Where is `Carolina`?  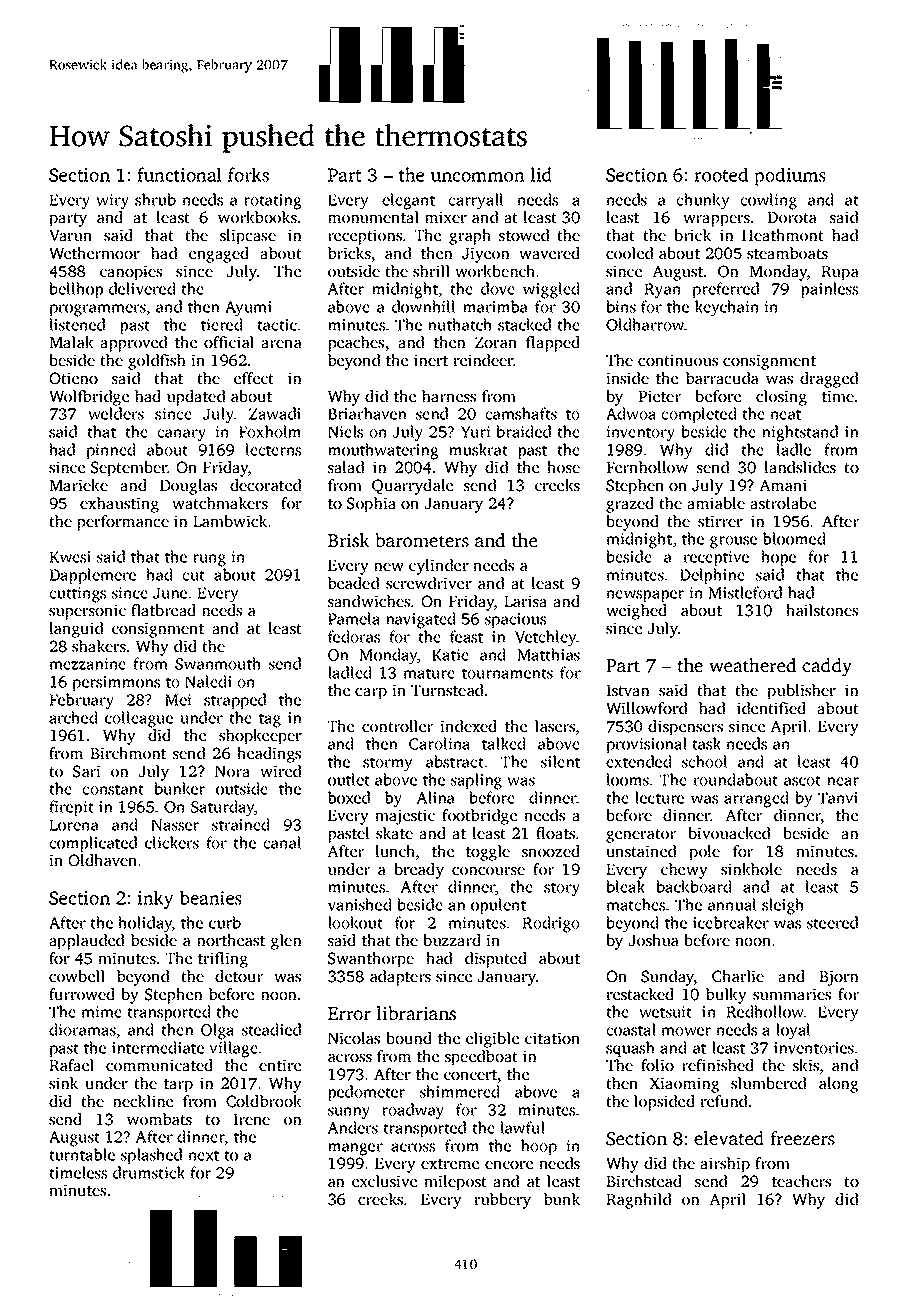 Carolina is located at coordinates (439, 743).
